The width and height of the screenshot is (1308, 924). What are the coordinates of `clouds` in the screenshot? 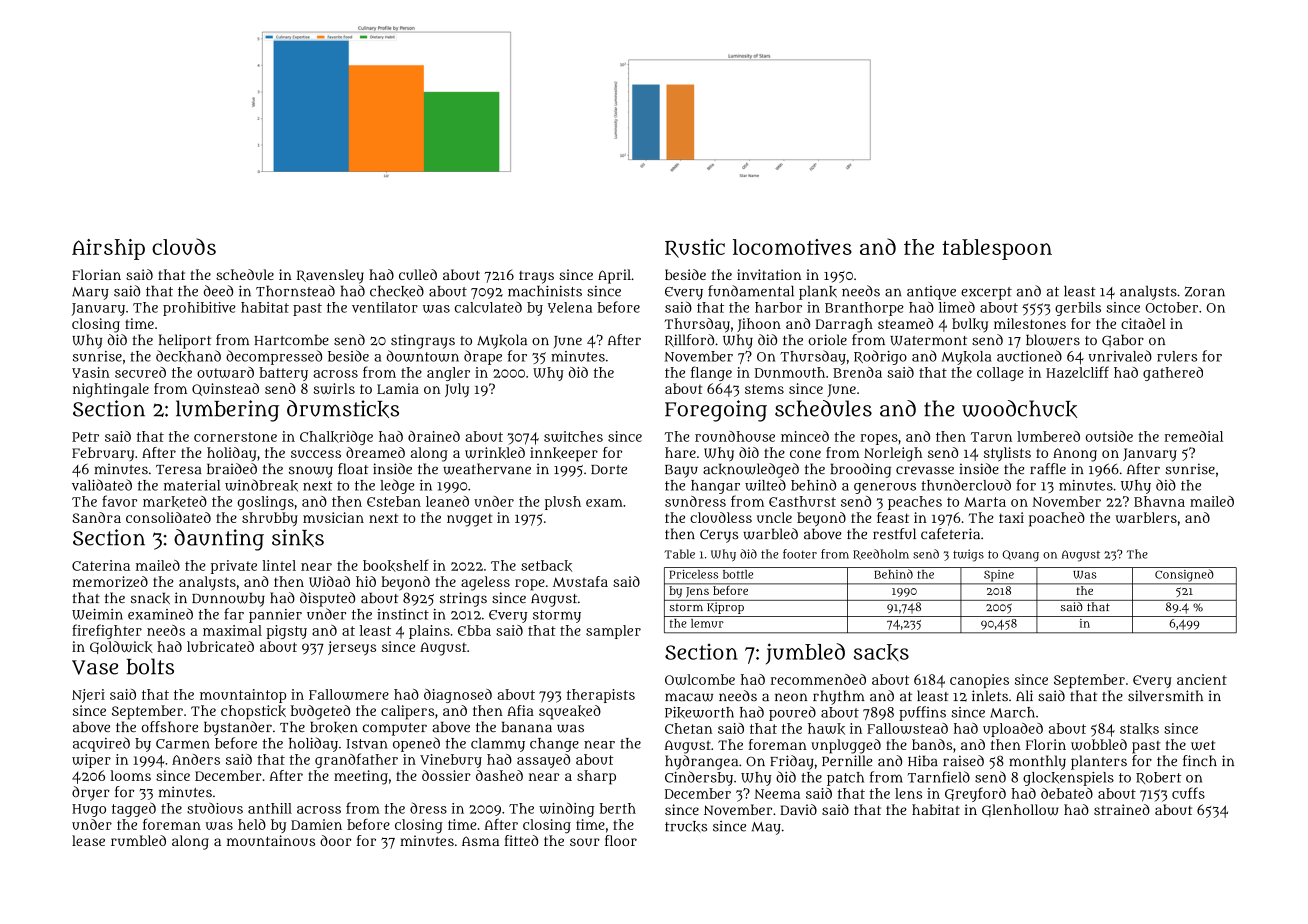 It's located at (184, 246).
